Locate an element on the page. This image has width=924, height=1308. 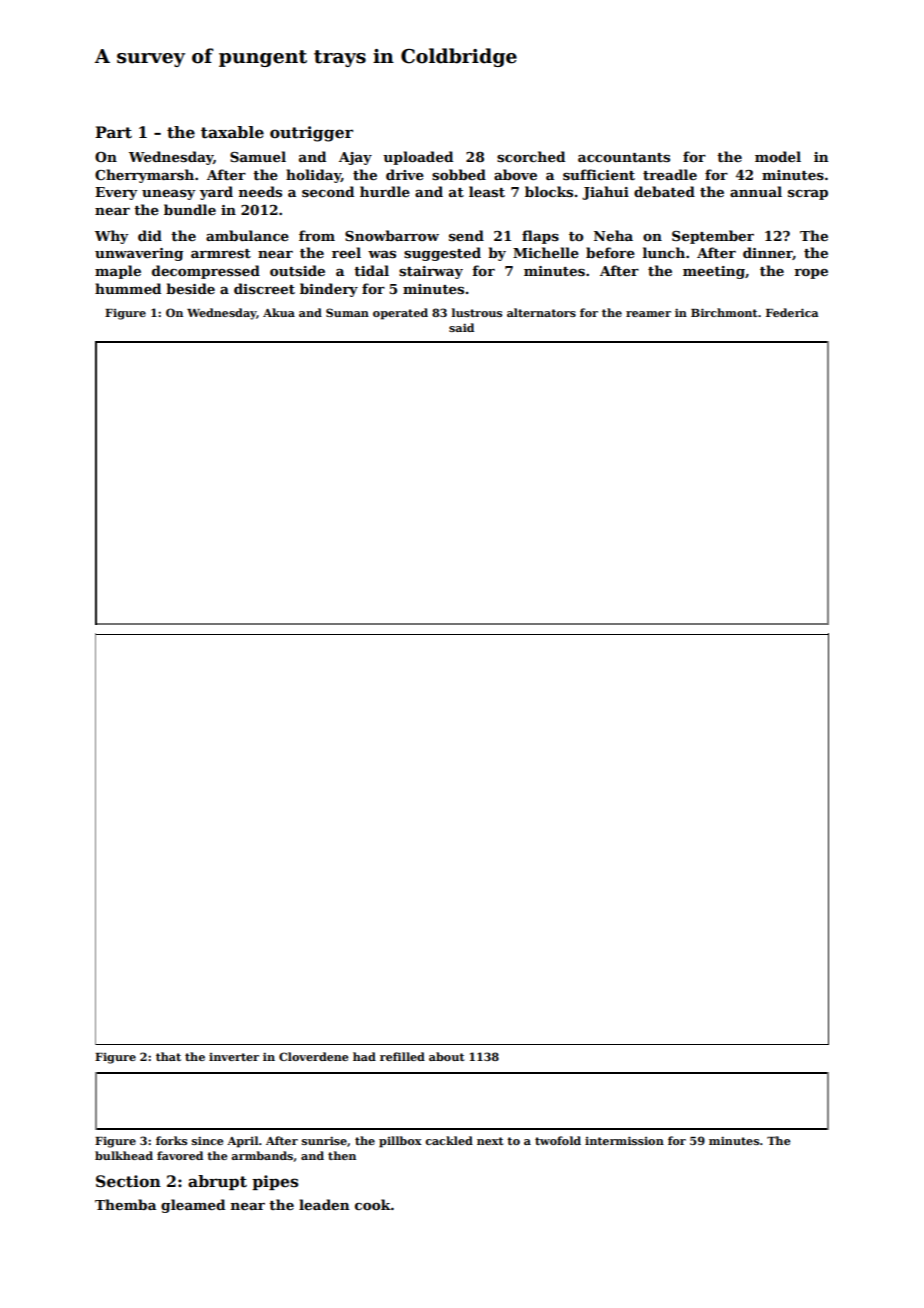
that is located at coordinates (168, 1056).
